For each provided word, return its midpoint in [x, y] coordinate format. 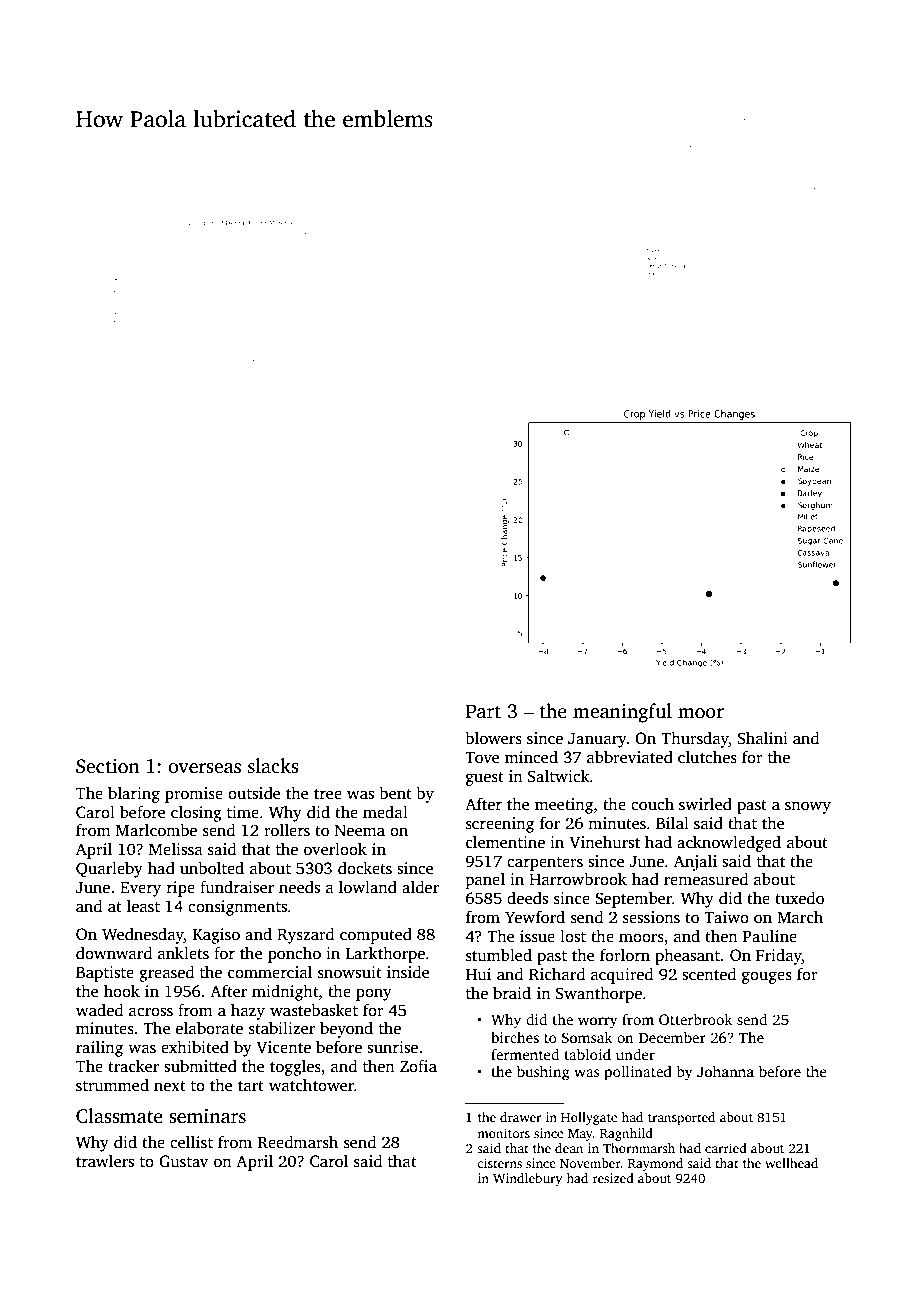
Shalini [763, 738]
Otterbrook [695, 1019]
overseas [204, 768]
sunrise [392, 1047]
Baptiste [105, 974]
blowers [493, 738]
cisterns [499, 1163]
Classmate [119, 1116]
